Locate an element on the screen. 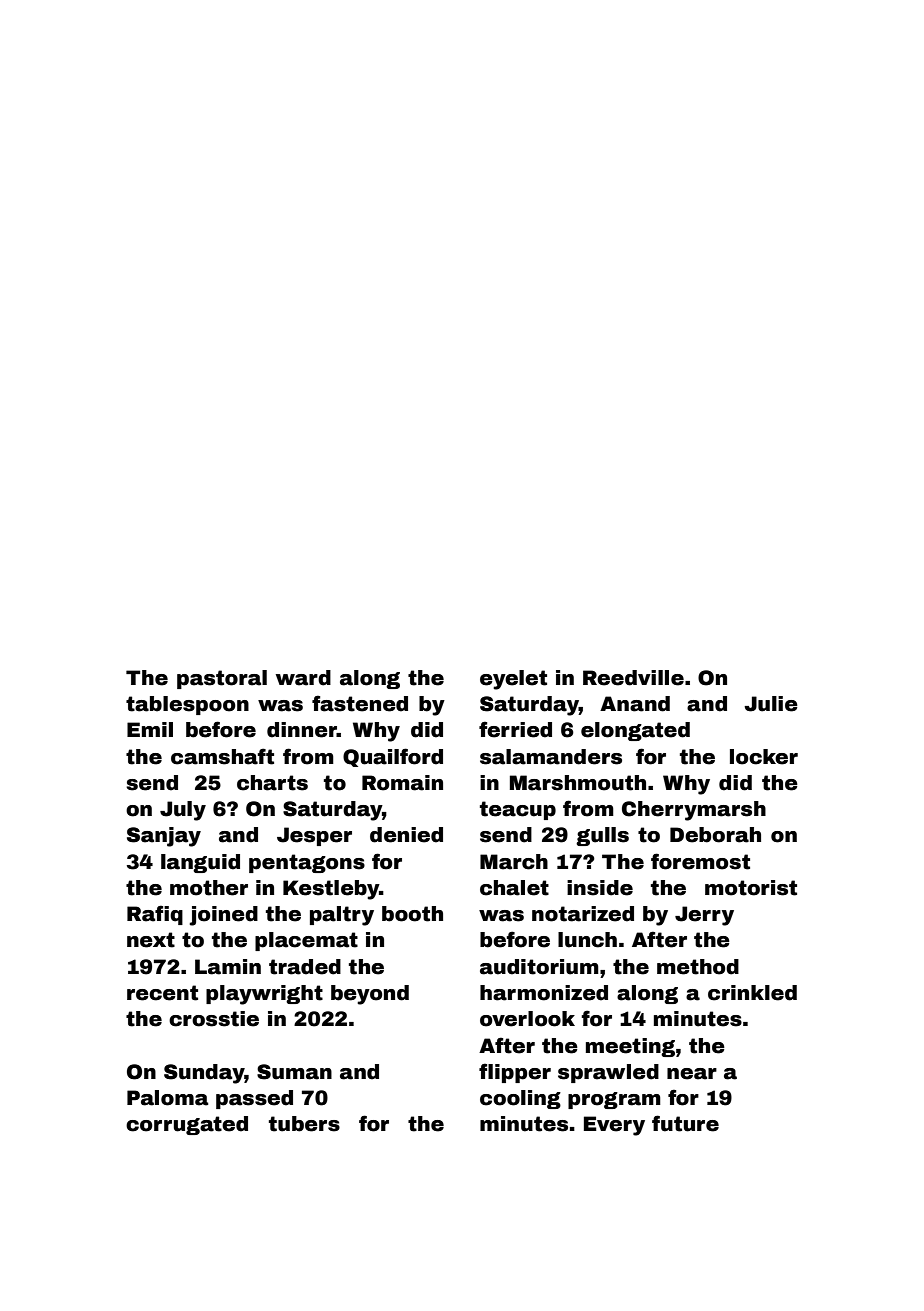 The height and width of the screenshot is (1311, 924). Jerry is located at coordinates (704, 916).
